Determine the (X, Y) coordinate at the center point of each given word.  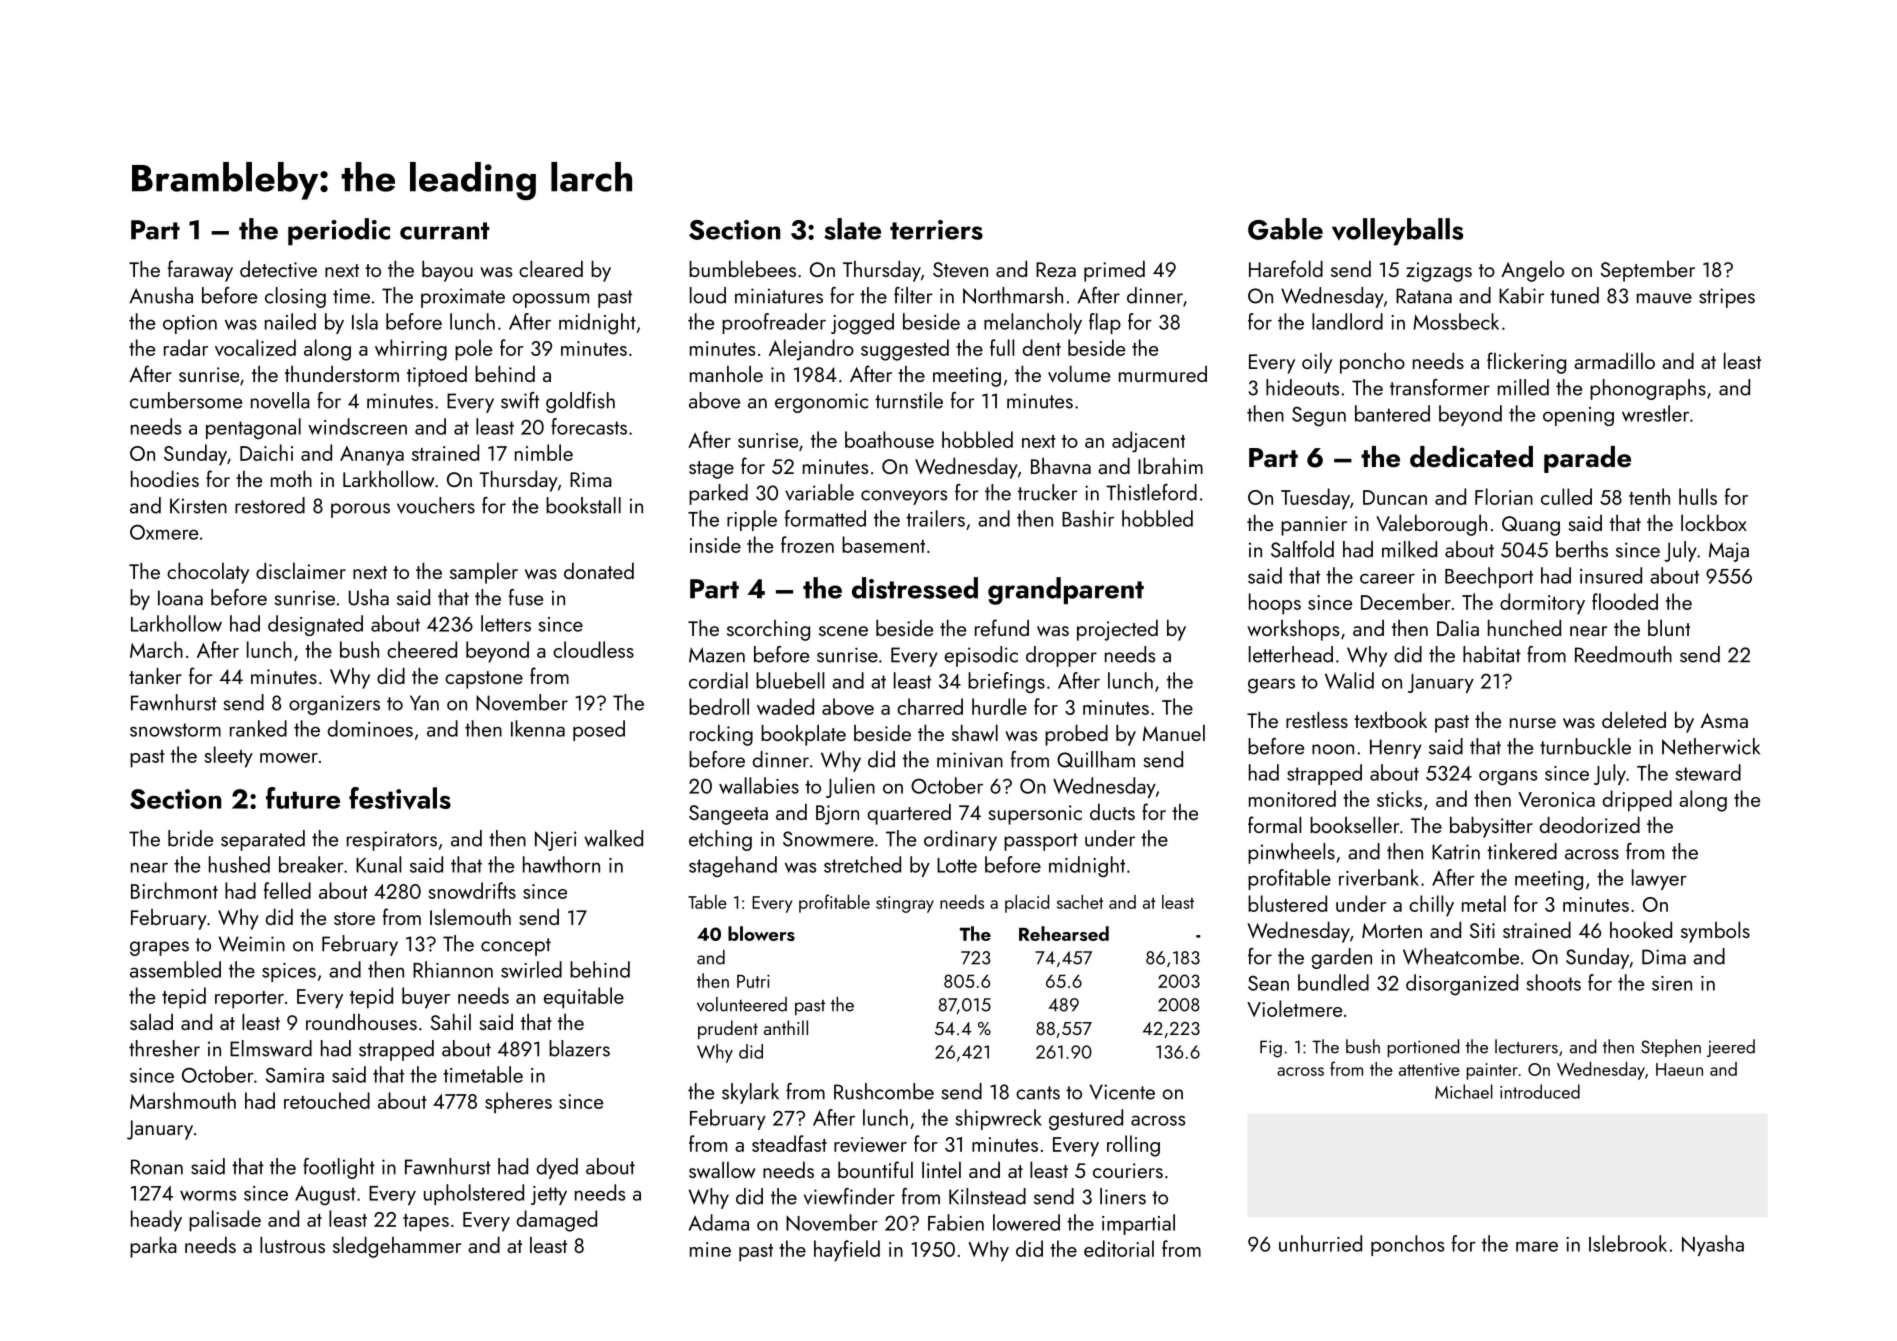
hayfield (847, 1251)
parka (153, 1247)
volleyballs (1397, 231)
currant (444, 231)
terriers (936, 230)
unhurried (1320, 1243)
